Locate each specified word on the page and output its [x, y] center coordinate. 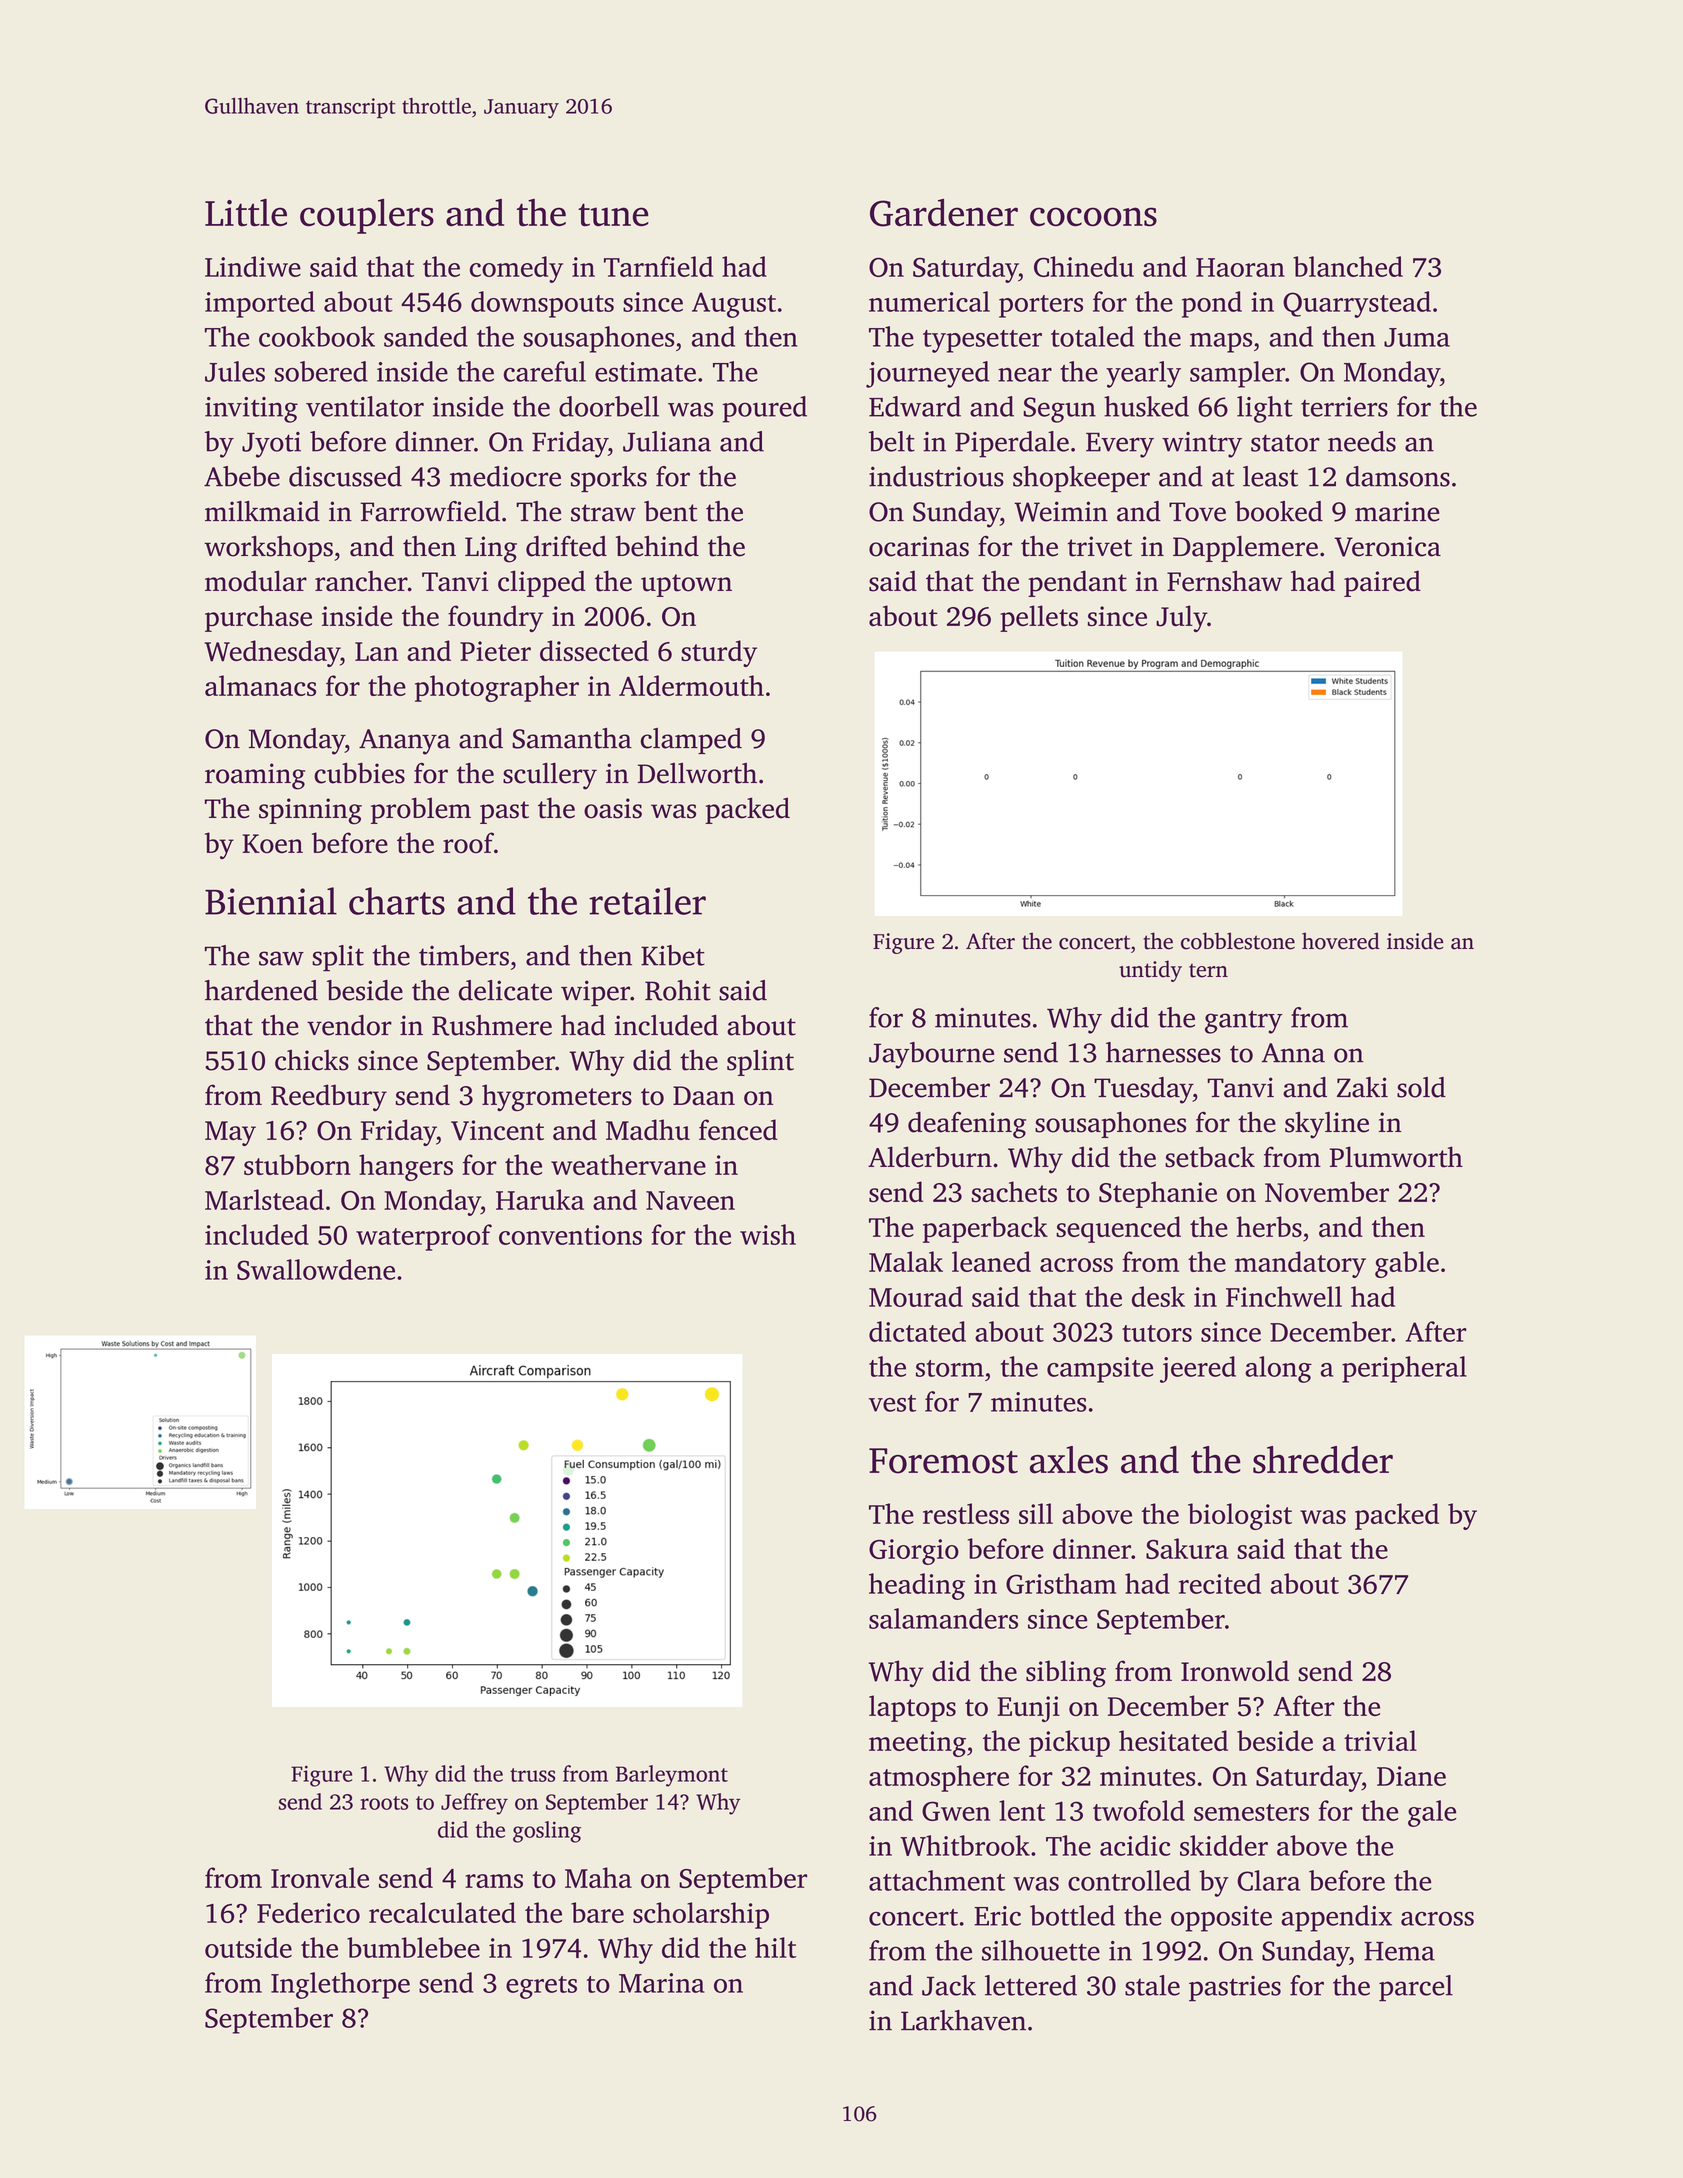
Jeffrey [474, 1804]
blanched [1348, 266]
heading [917, 1586]
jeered [1198, 1369]
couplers [367, 216]
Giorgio [914, 1552]
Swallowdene [316, 1269]
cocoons [1093, 217]
